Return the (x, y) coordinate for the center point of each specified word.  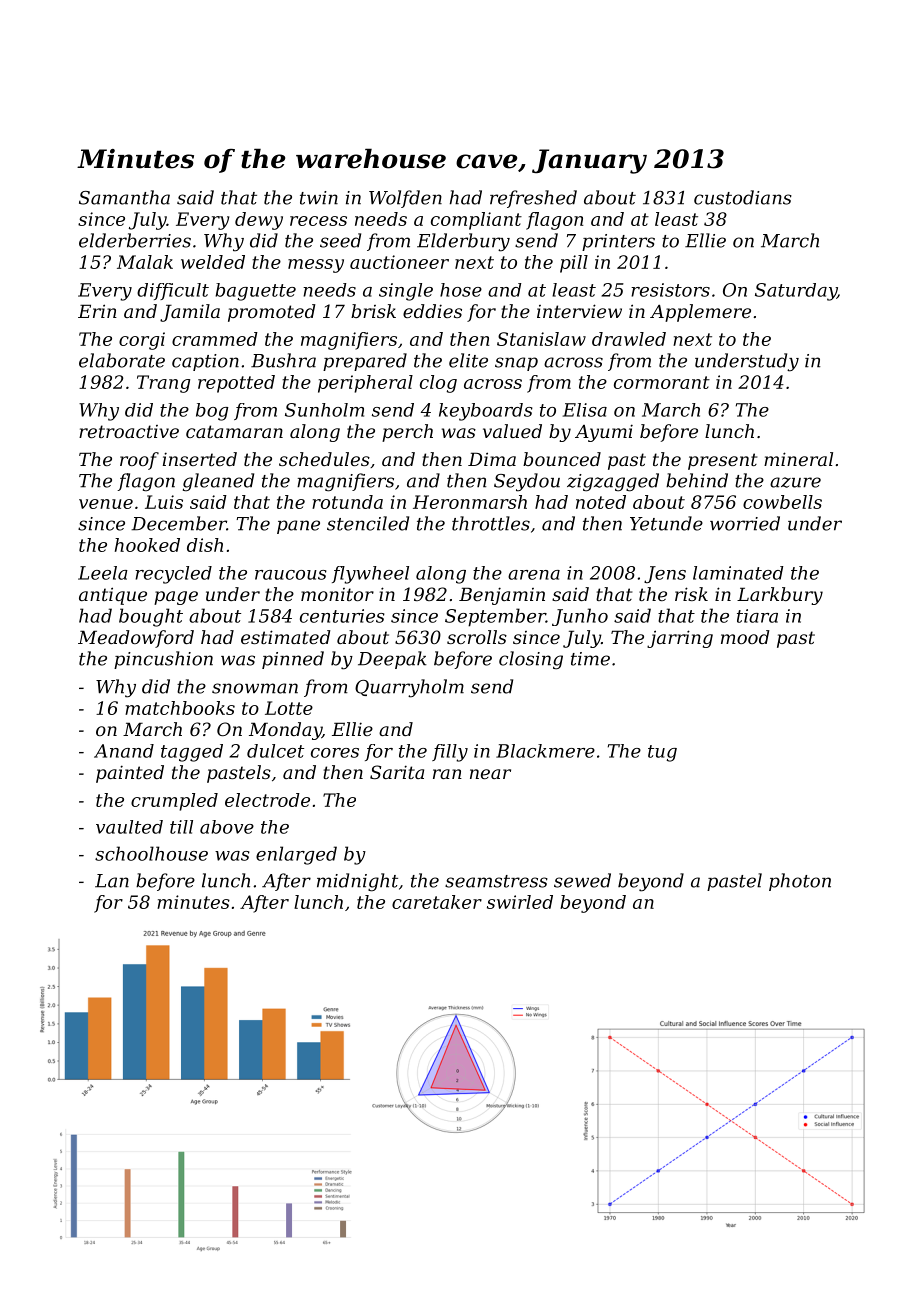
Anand (124, 751)
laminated (738, 573)
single (406, 292)
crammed (215, 339)
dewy (259, 221)
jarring (680, 639)
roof (139, 461)
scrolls (477, 637)
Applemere (700, 313)
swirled (520, 902)
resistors (670, 290)
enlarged (296, 855)
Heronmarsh (470, 502)
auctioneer (399, 262)
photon (800, 882)
